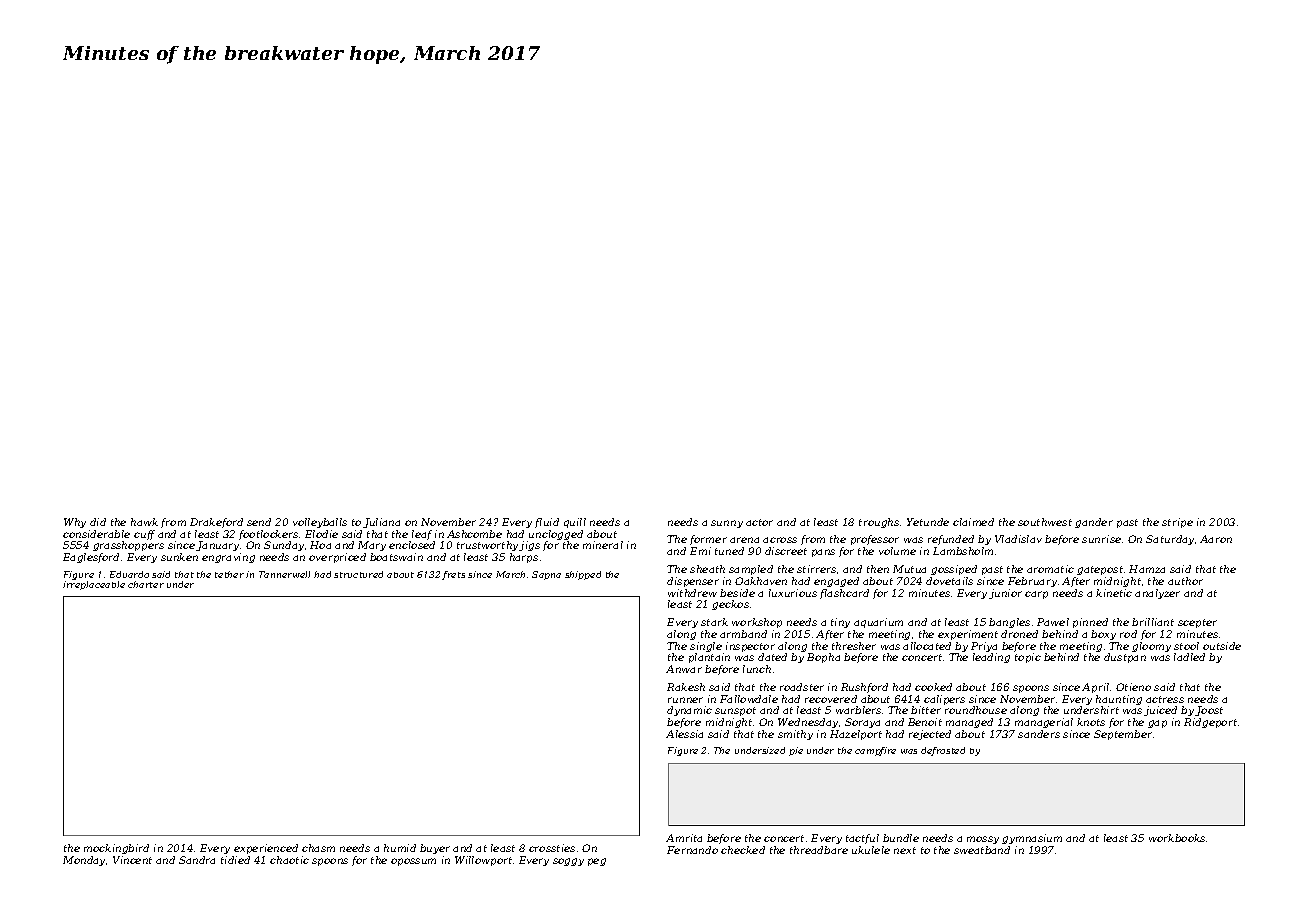 The width and height of the screenshot is (1308, 924). I want to click on Alessia, so click(684, 734).
